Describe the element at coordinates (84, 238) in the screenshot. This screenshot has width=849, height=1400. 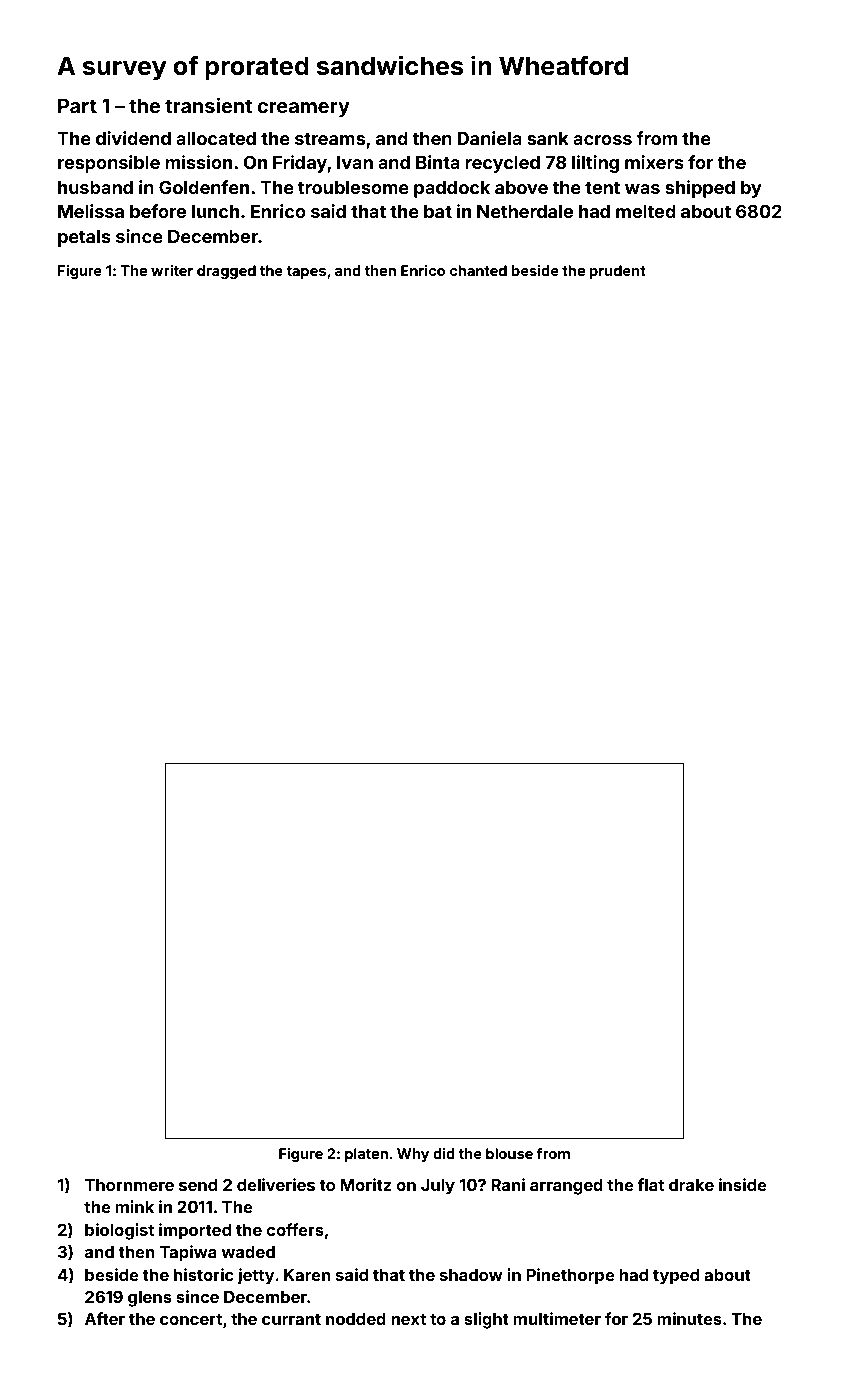
I see `petals` at that location.
